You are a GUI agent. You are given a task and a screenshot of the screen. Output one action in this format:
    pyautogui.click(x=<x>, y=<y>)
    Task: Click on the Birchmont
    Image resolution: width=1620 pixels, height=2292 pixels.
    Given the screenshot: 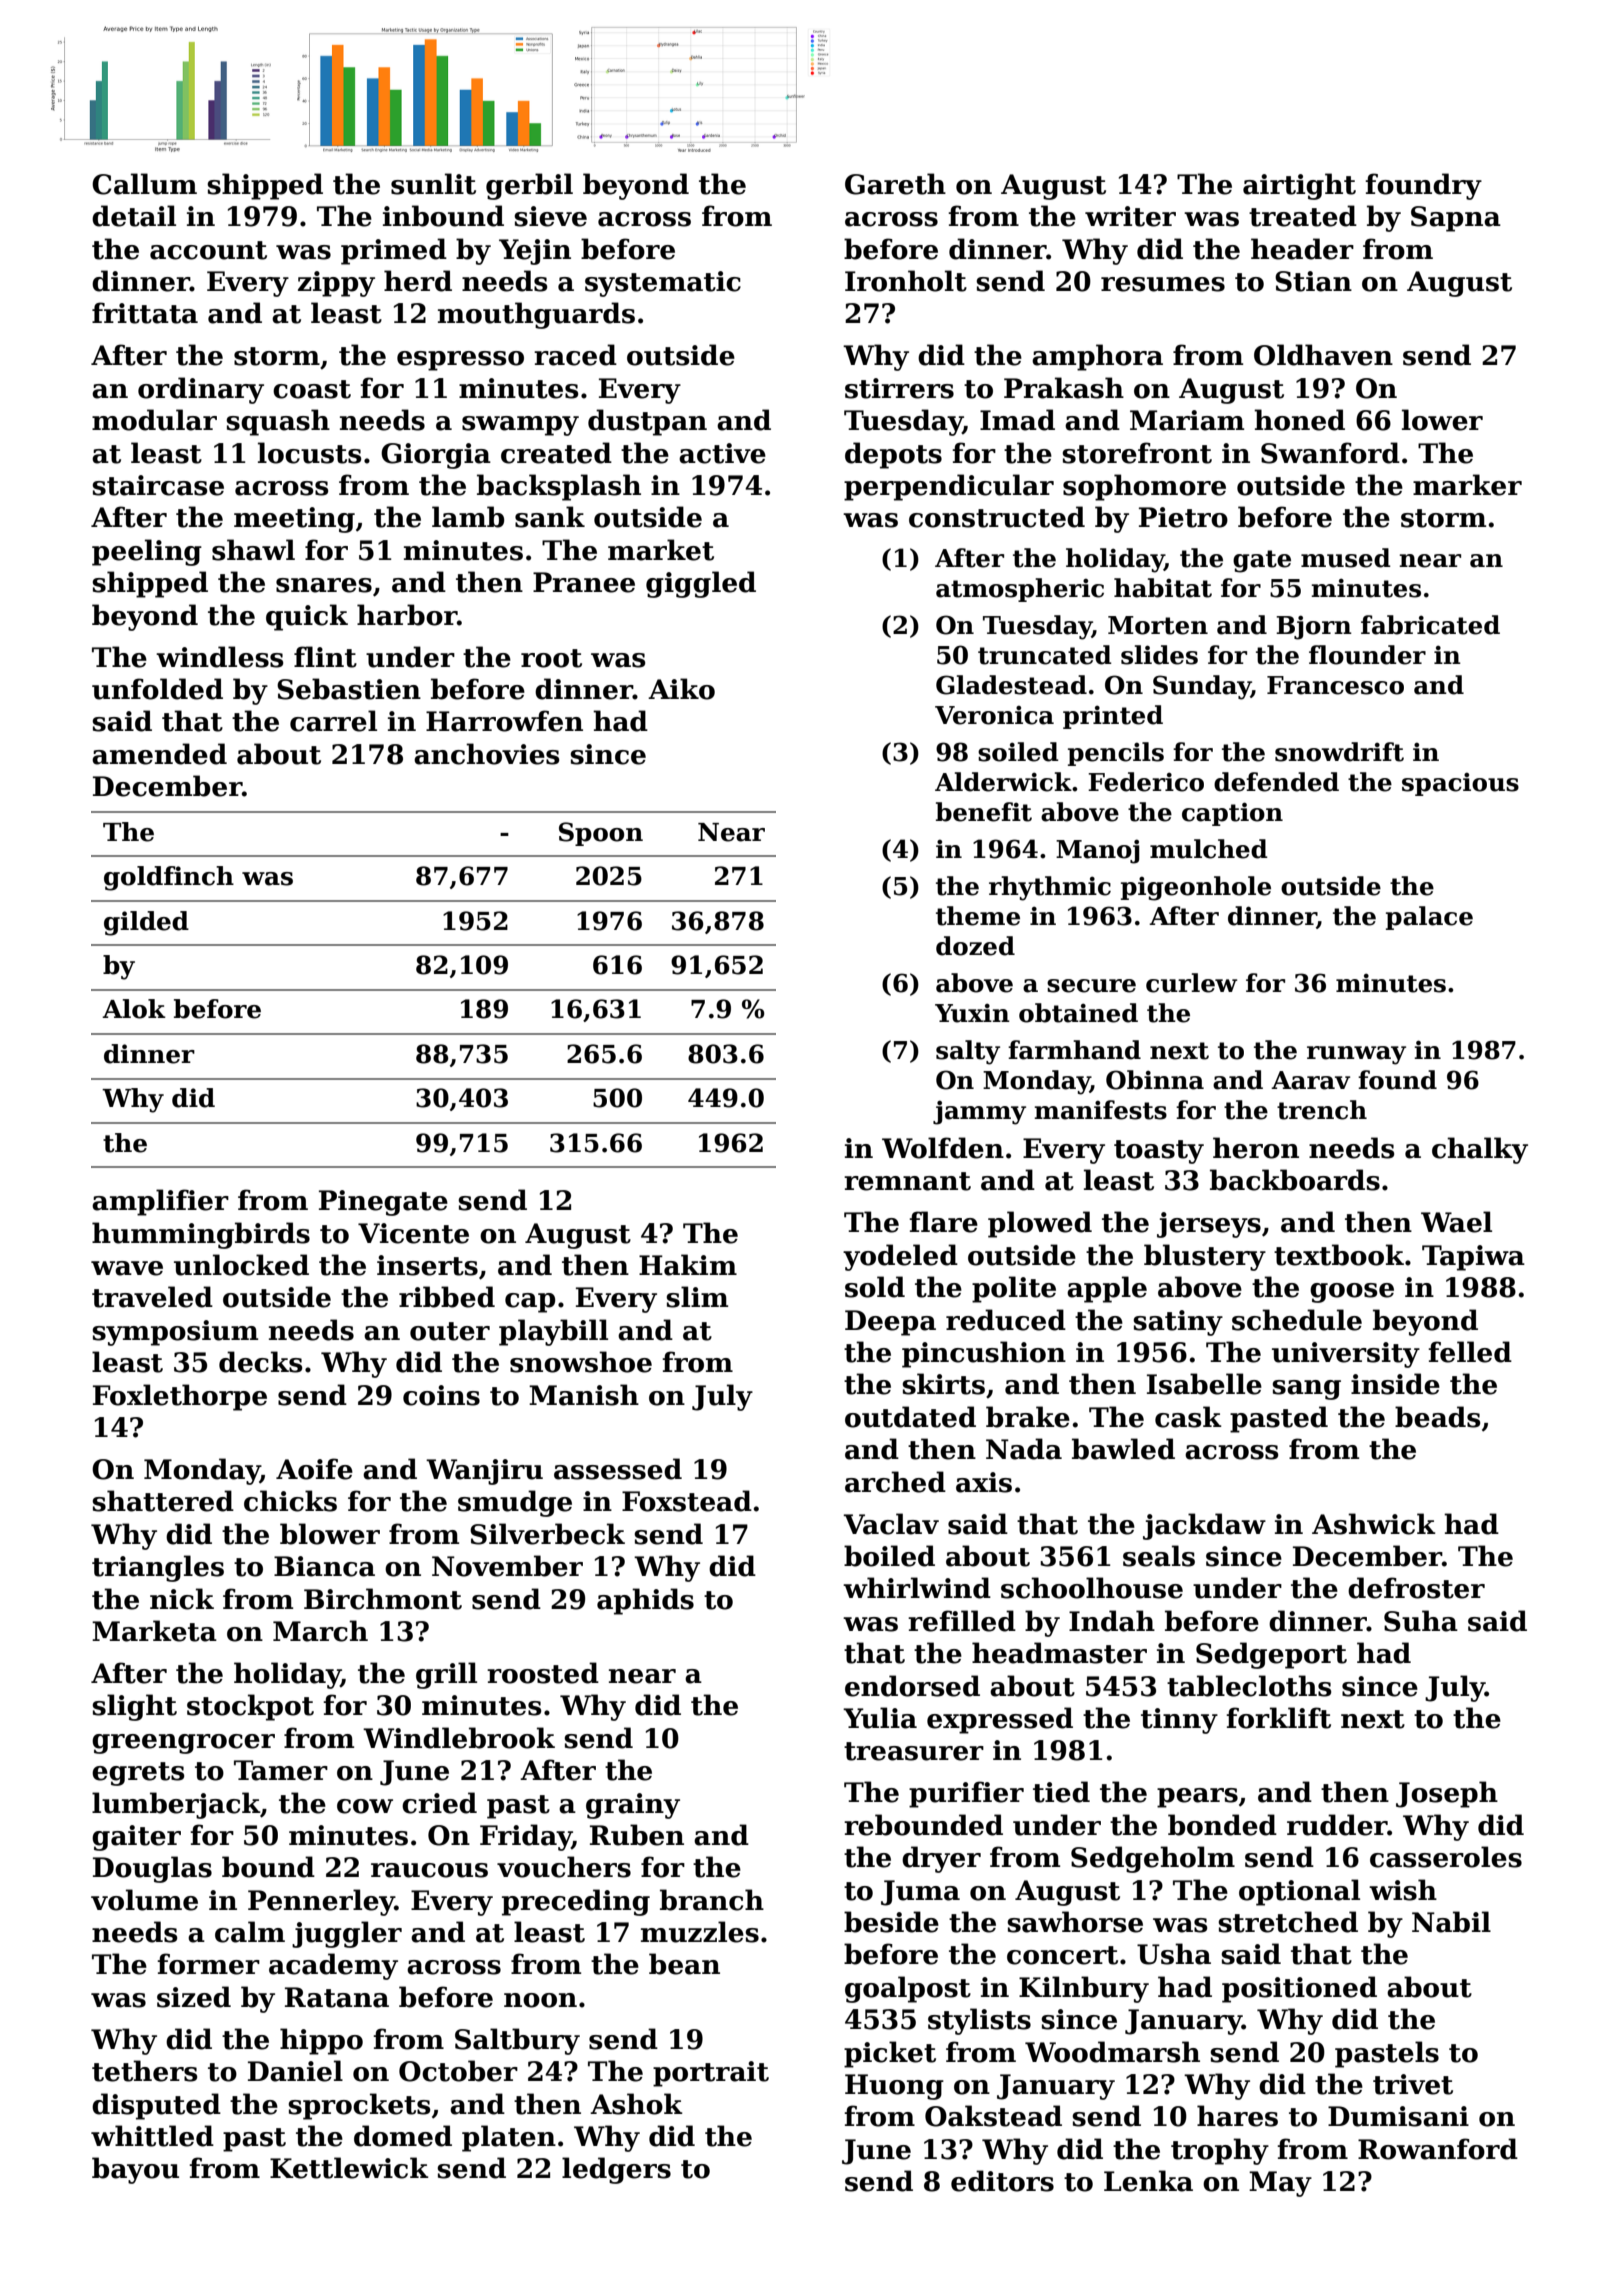 What is the action you would take?
    pyautogui.click(x=383, y=1599)
